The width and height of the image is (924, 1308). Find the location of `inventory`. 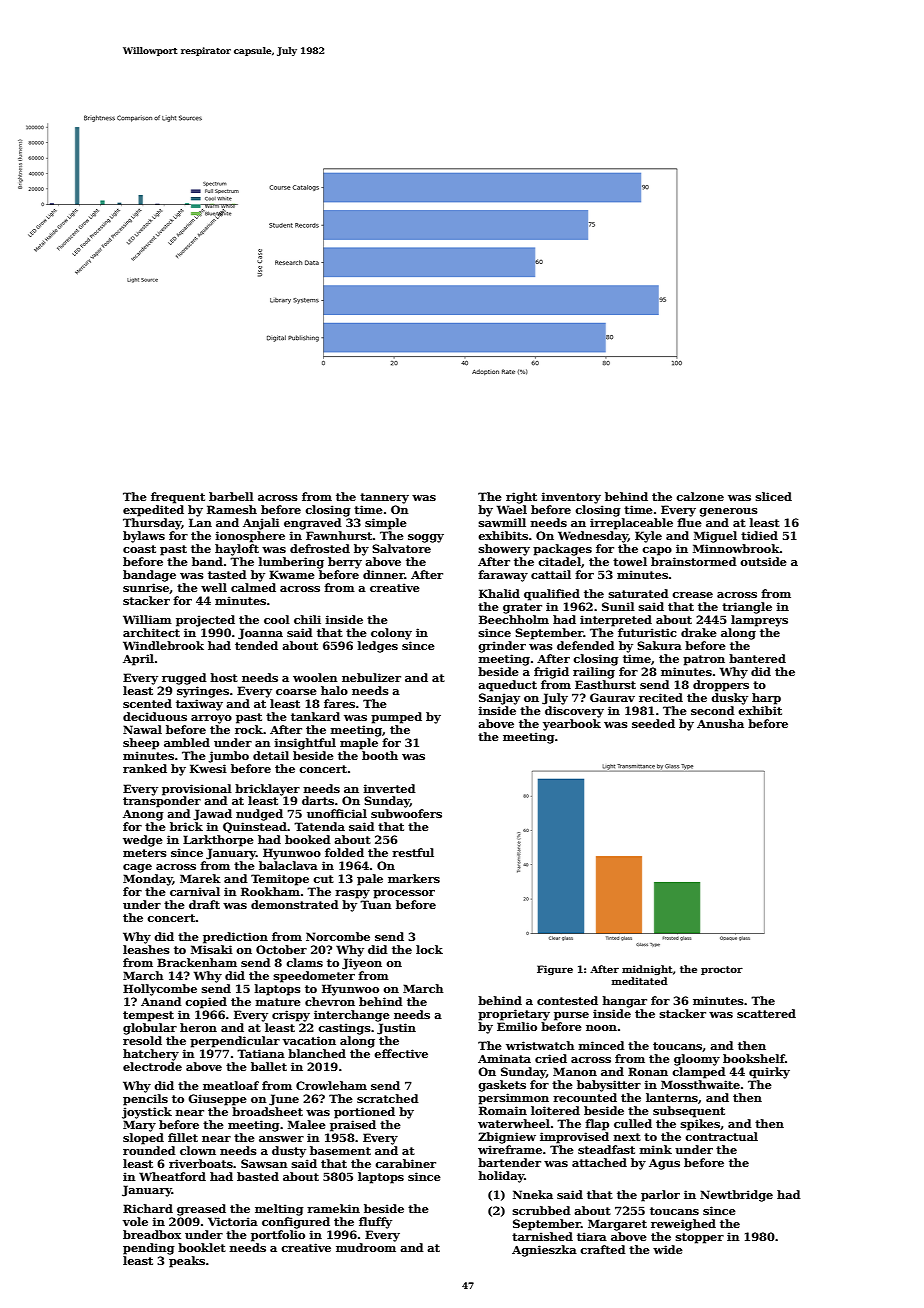

inventory is located at coordinates (571, 498).
